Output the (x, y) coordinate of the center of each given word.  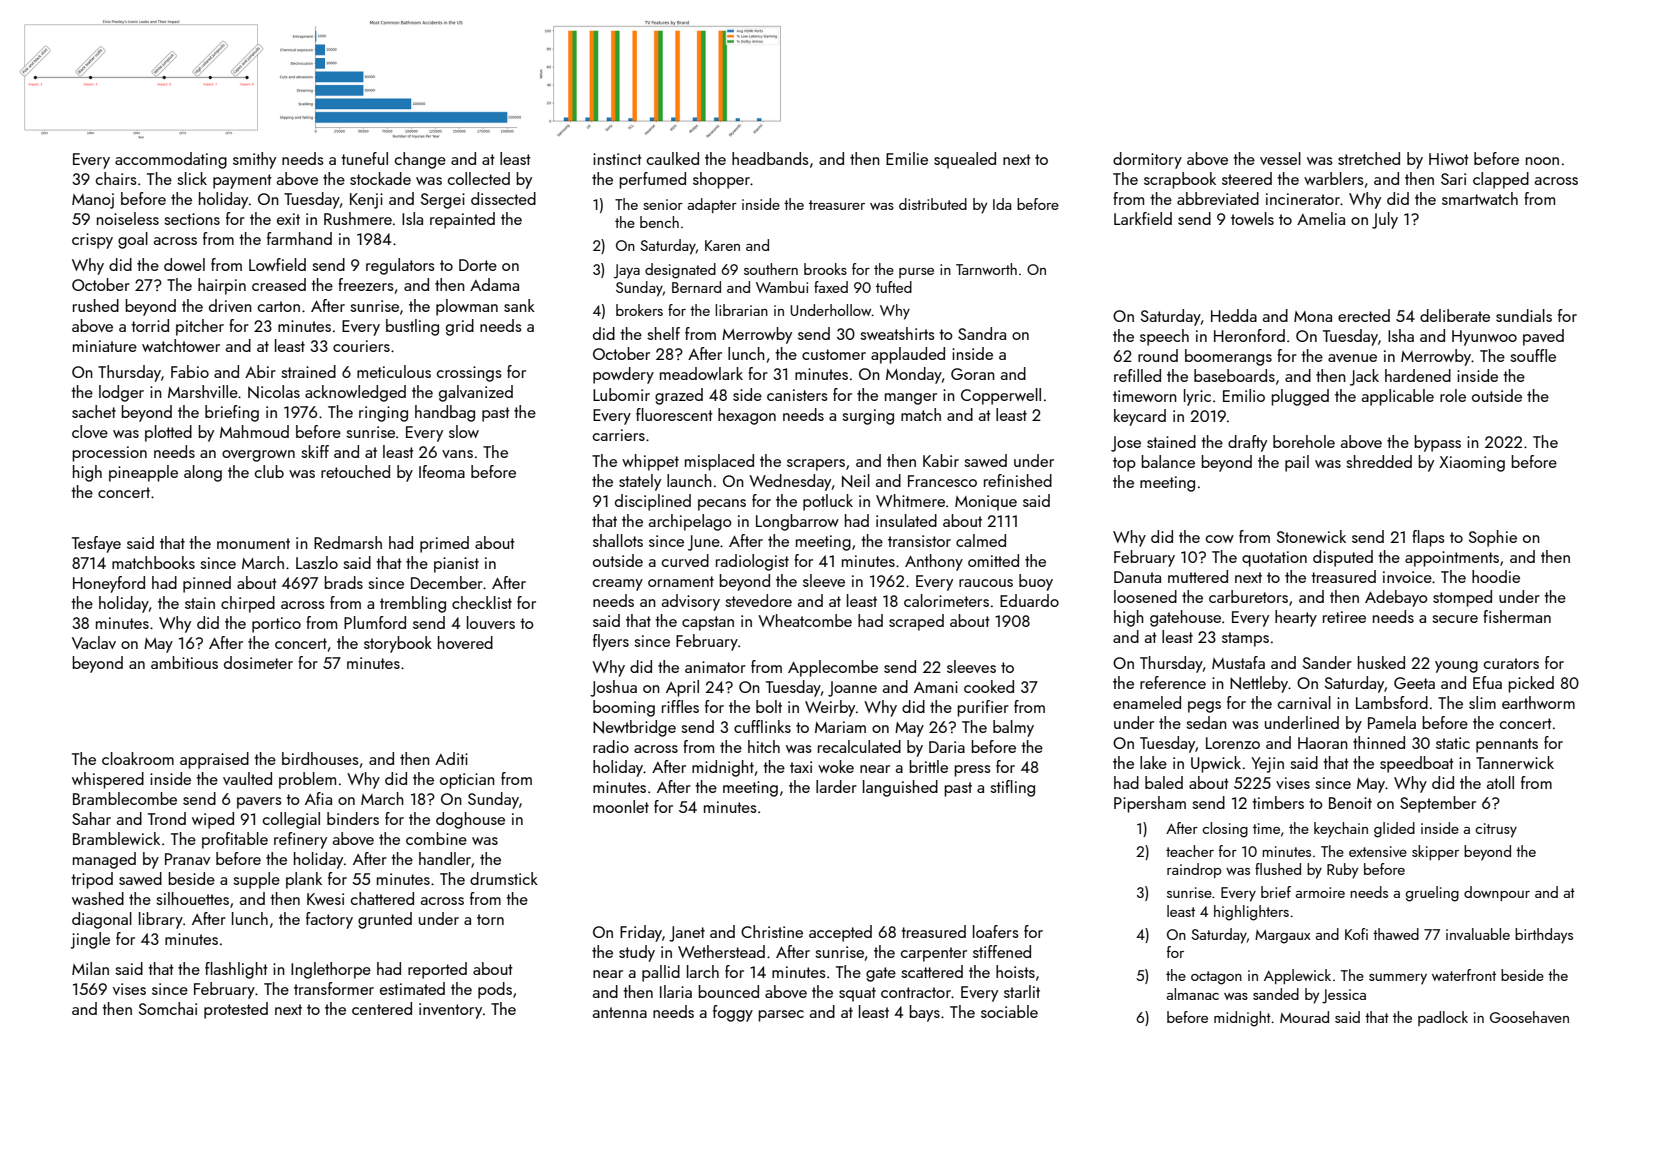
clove (90, 431)
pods (495, 990)
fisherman (1517, 616)
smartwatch (1480, 198)
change (420, 160)
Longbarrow (797, 522)
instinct (617, 159)
